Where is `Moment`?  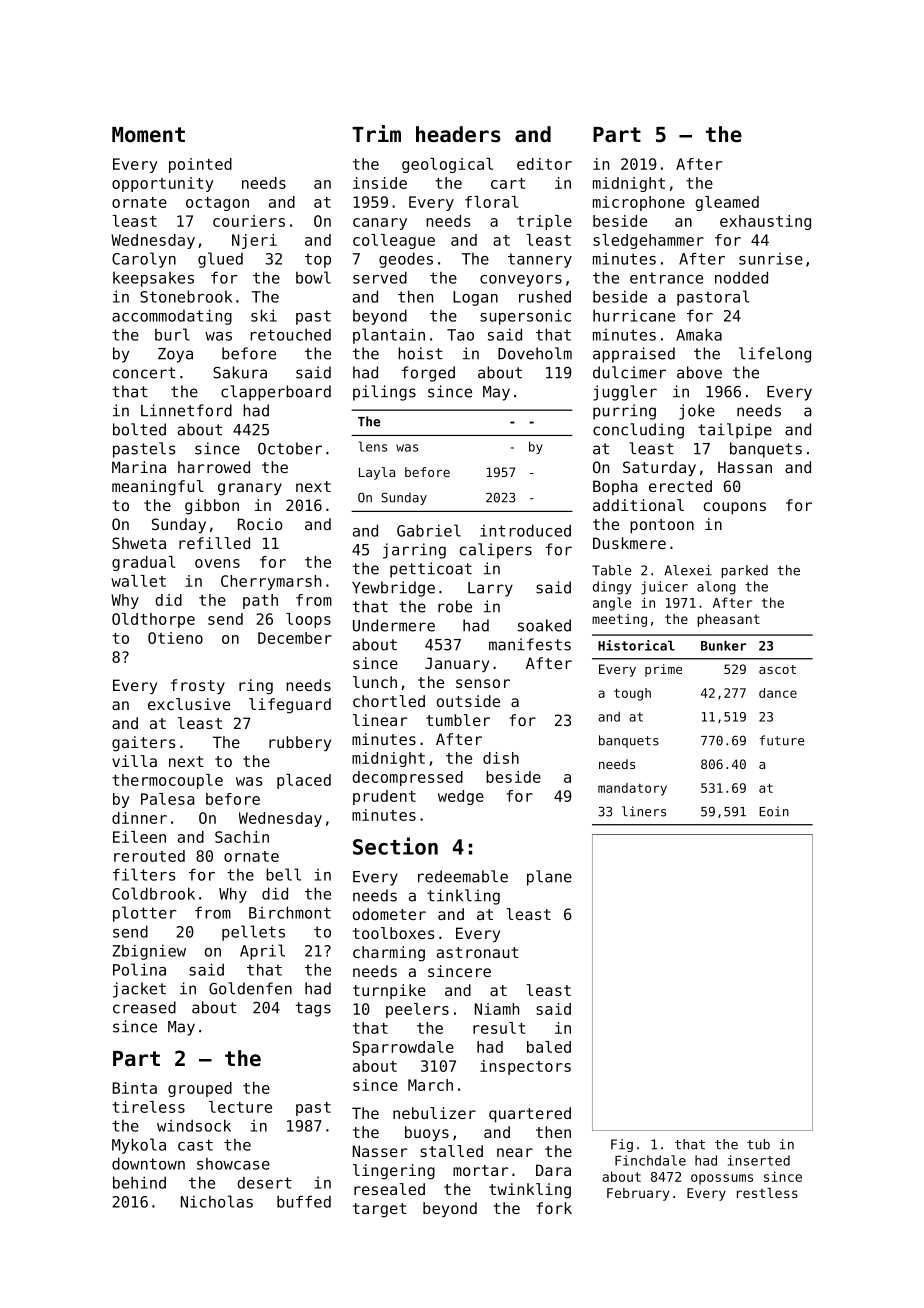 Moment is located at coordinates (148, 135).
